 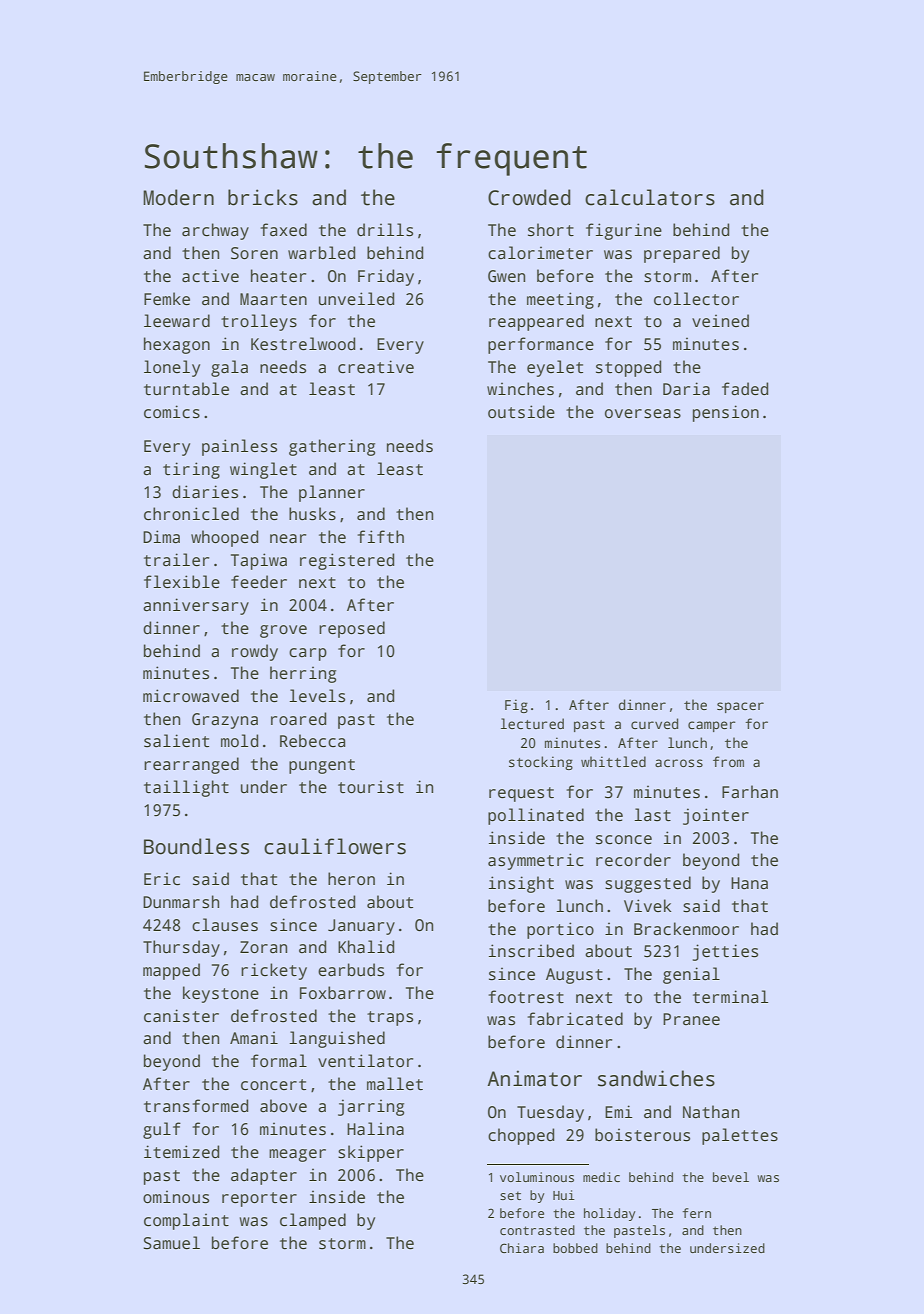 What do you see at coordinates (575, 1248) in the screenshot?
I see `bobbed` at bounding box center [575, 1248].
